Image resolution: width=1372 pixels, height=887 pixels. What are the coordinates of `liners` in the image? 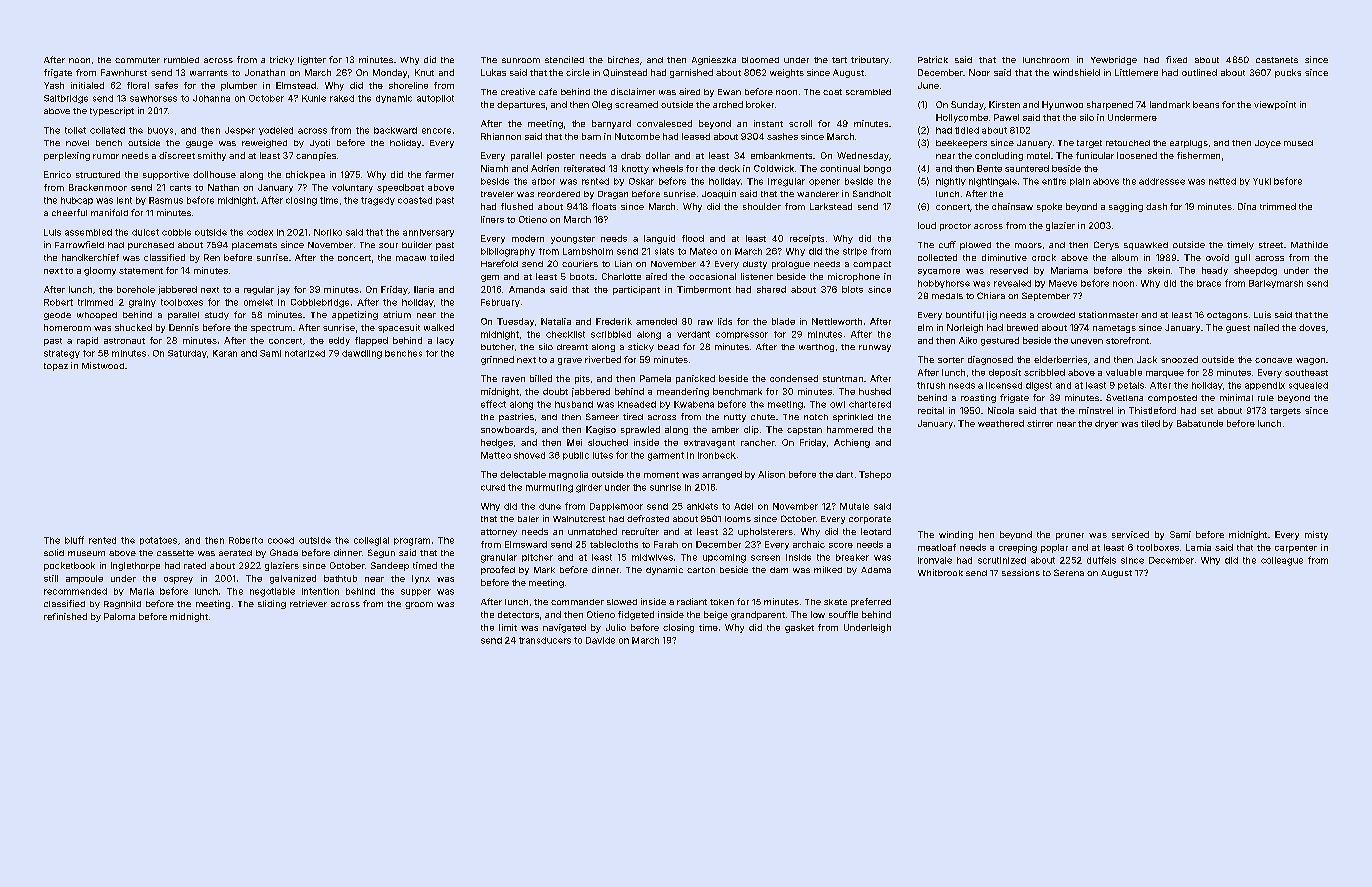 It's located at (492, 219).
